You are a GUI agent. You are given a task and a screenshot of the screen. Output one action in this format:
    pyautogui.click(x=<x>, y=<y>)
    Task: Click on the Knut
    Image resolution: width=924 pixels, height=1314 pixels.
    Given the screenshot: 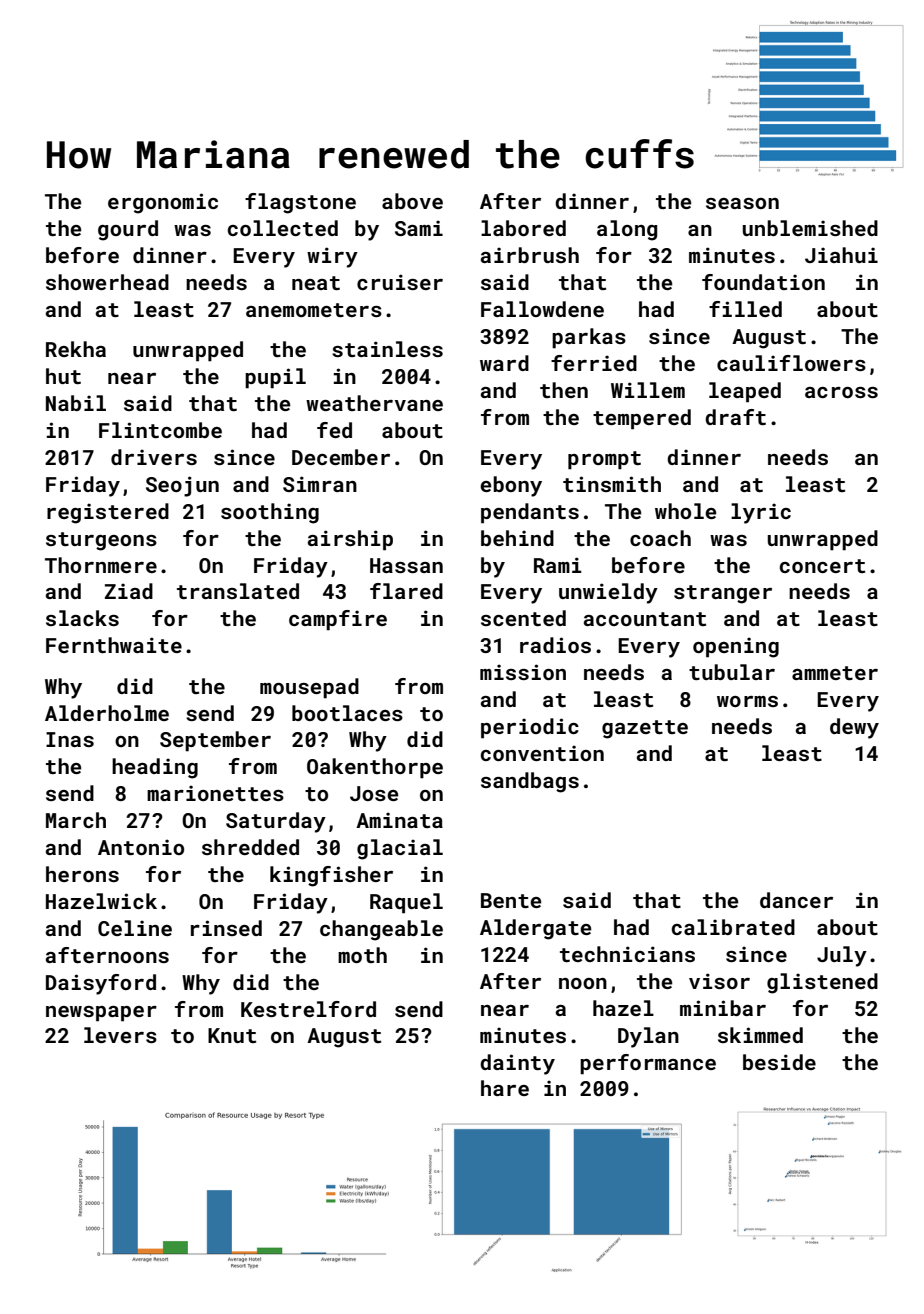 What is the action you would take?
    pyautogui.click(x=232, y=1035)
